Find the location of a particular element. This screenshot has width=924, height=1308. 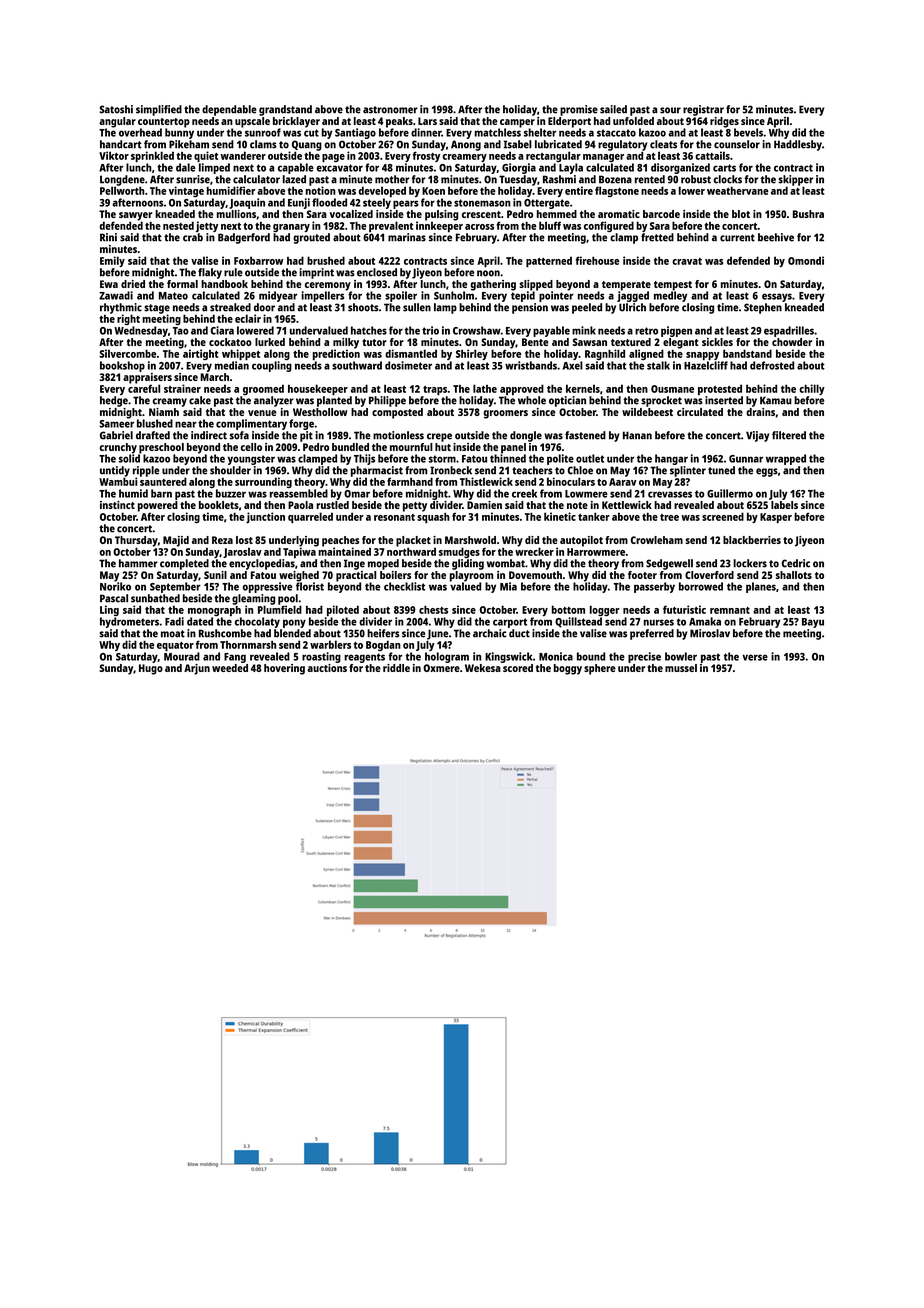

Philippe is located at coordinates (387, 401).
